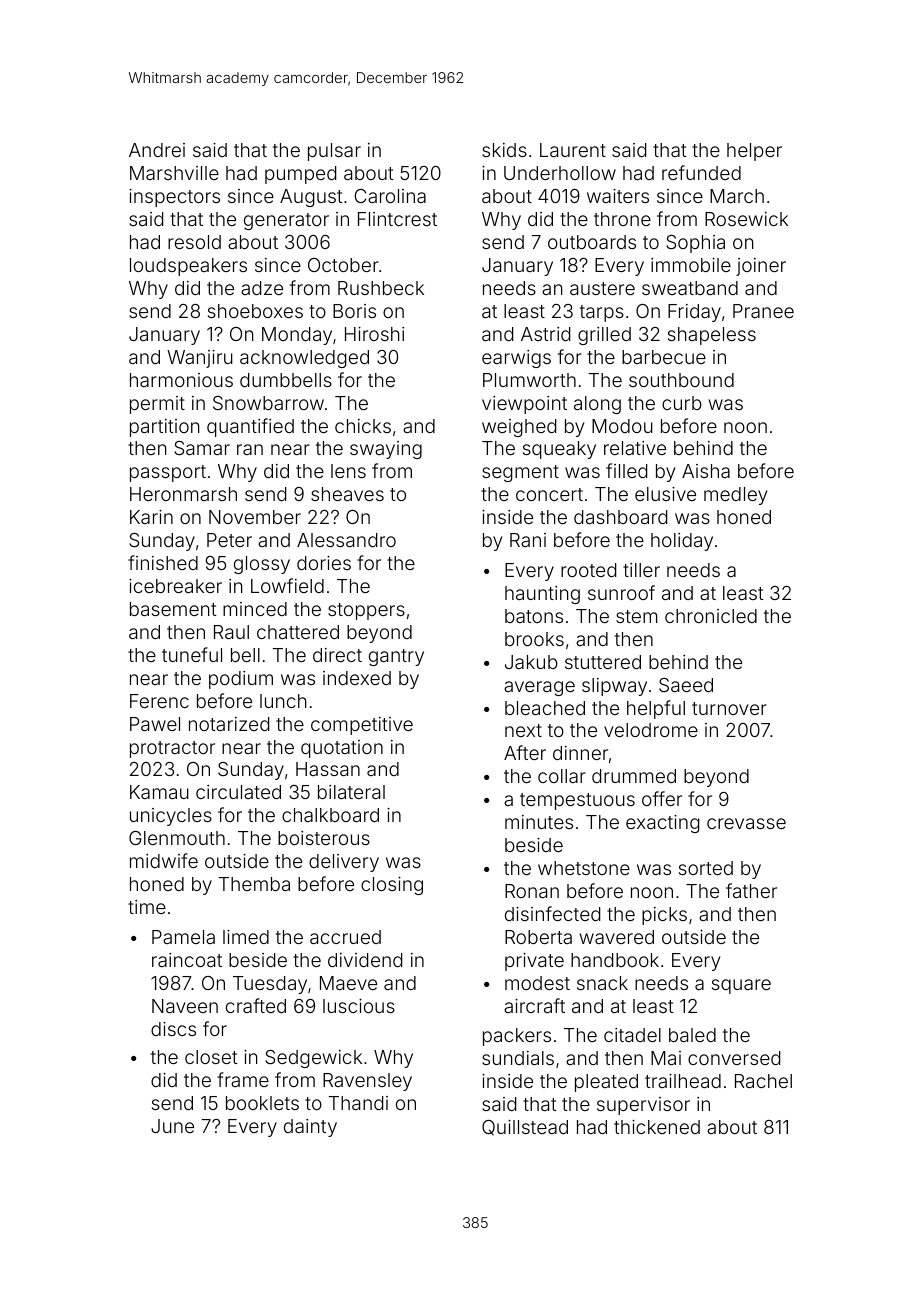 This screenshot has height=1311, width=924. I want to click on father, so click(751, 890).
